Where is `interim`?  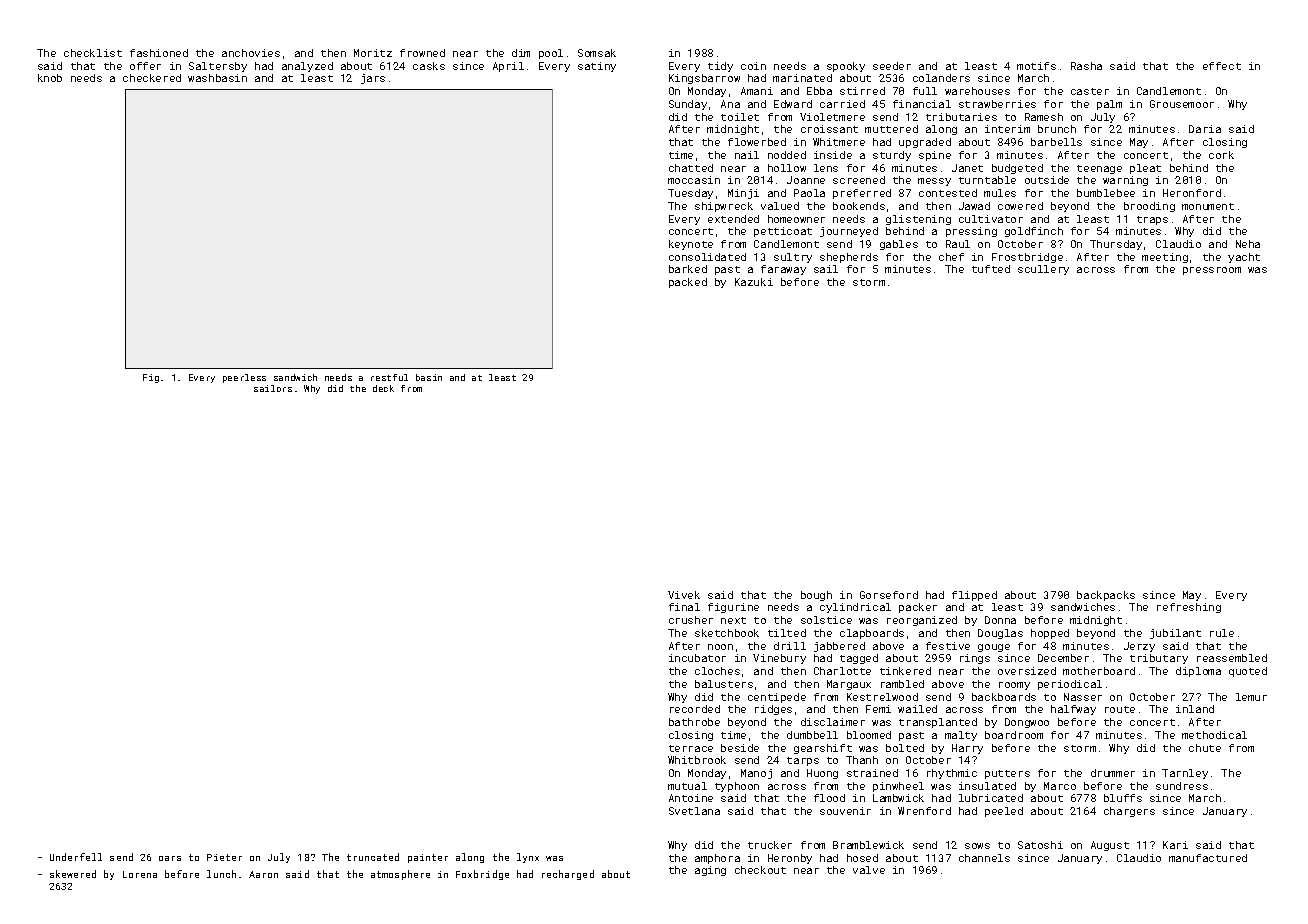 interim is located at coordinates (1007, 129).
